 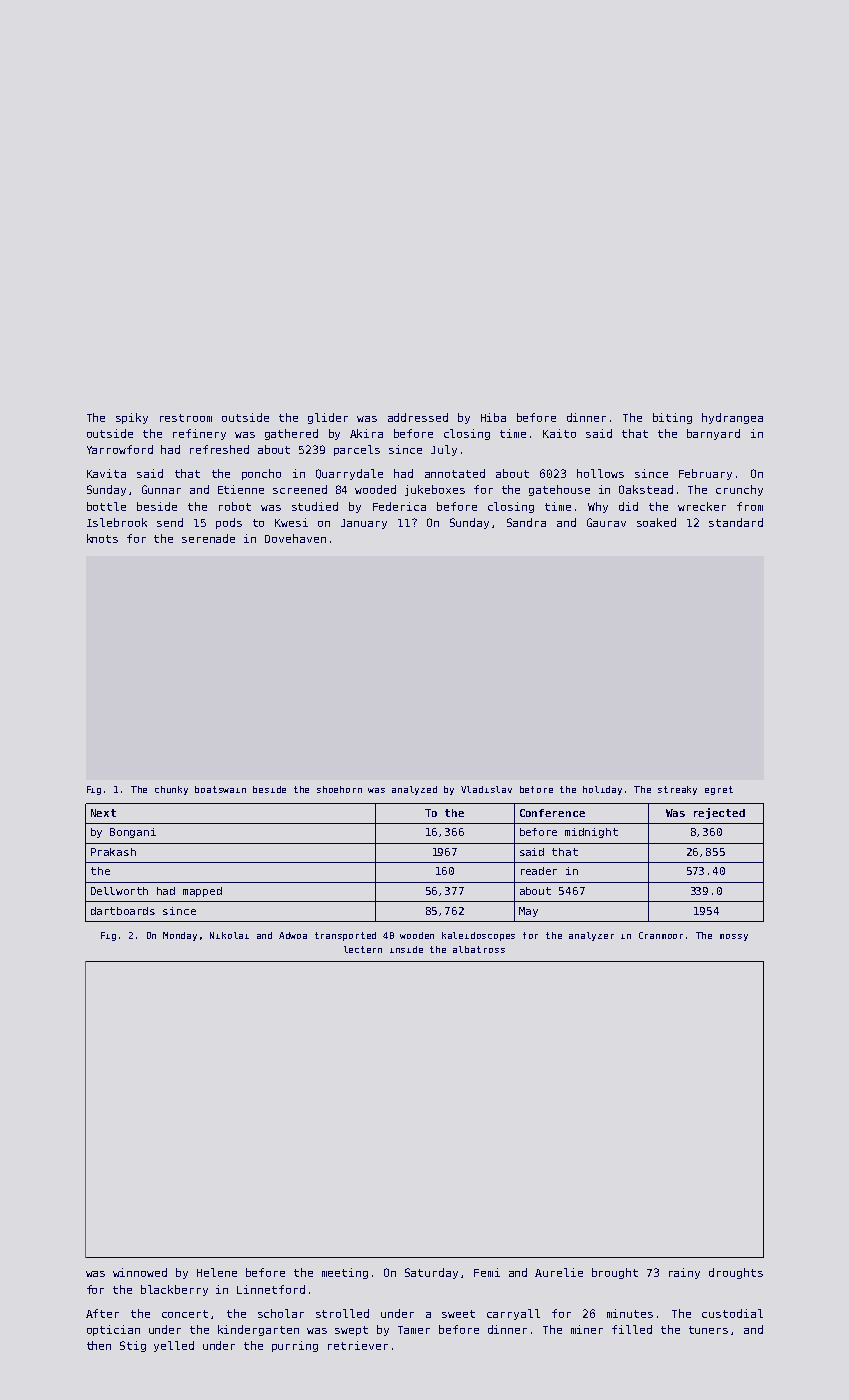 I want to click on miner, so click(x=587, y=1329).
